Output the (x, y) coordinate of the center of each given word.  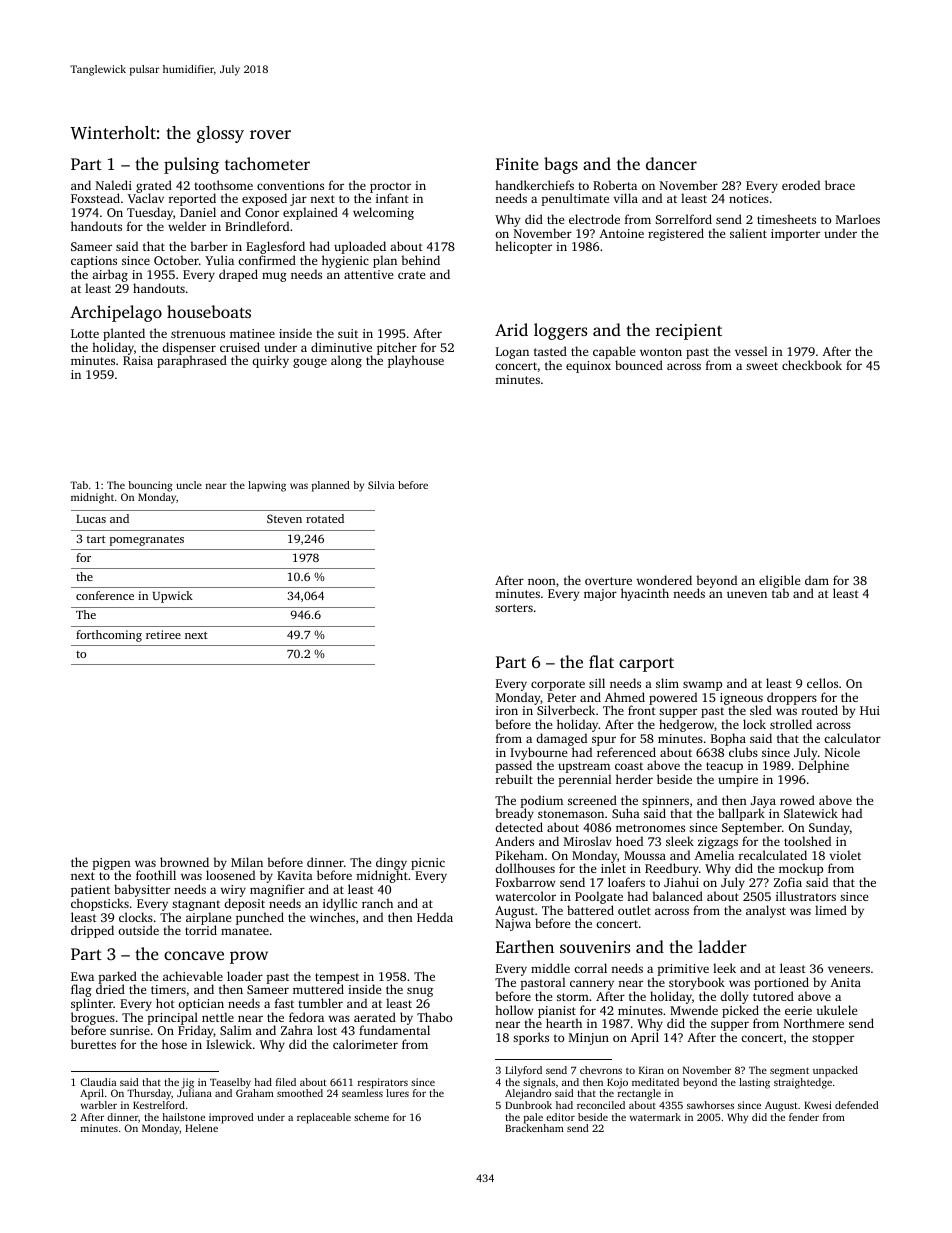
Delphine (824, 767)
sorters (514, 608)
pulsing (191, 165)
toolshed (807, 841)
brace (840, 185)
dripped (92, 931)
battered (590, 910)
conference (105, 595)
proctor (390, 188)
